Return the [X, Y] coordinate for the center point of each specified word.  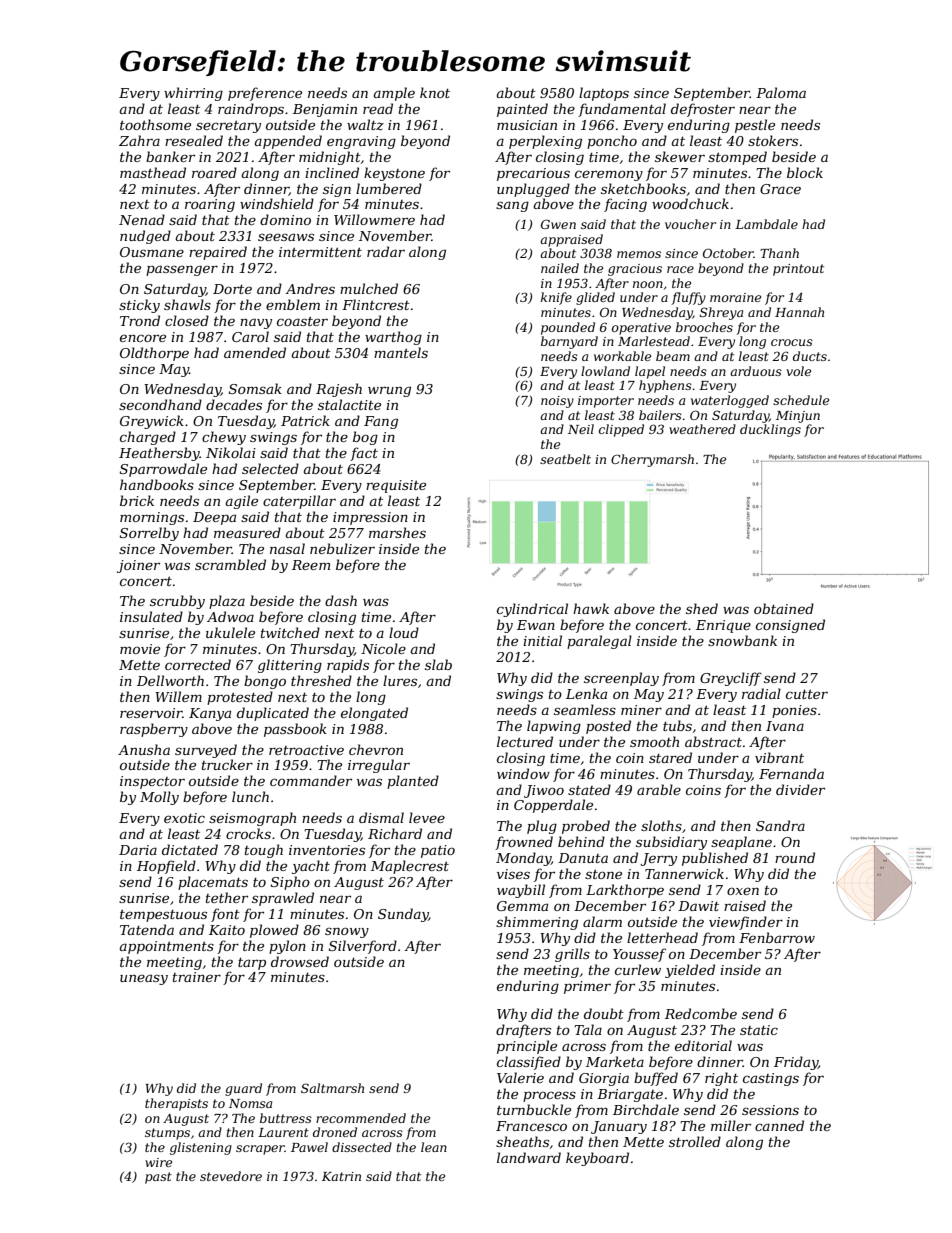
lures [400, 680]
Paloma [781, 92]
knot [435, 92]
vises [513, 874]
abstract [713, 741]
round [795, 857]
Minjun [798, 417]
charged [148, 438]
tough [264, 851]
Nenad [142, 219]
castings [771, 1079]
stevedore [231, 1176]
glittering [290, 666]
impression [370, 518]
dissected [362, 1147]
